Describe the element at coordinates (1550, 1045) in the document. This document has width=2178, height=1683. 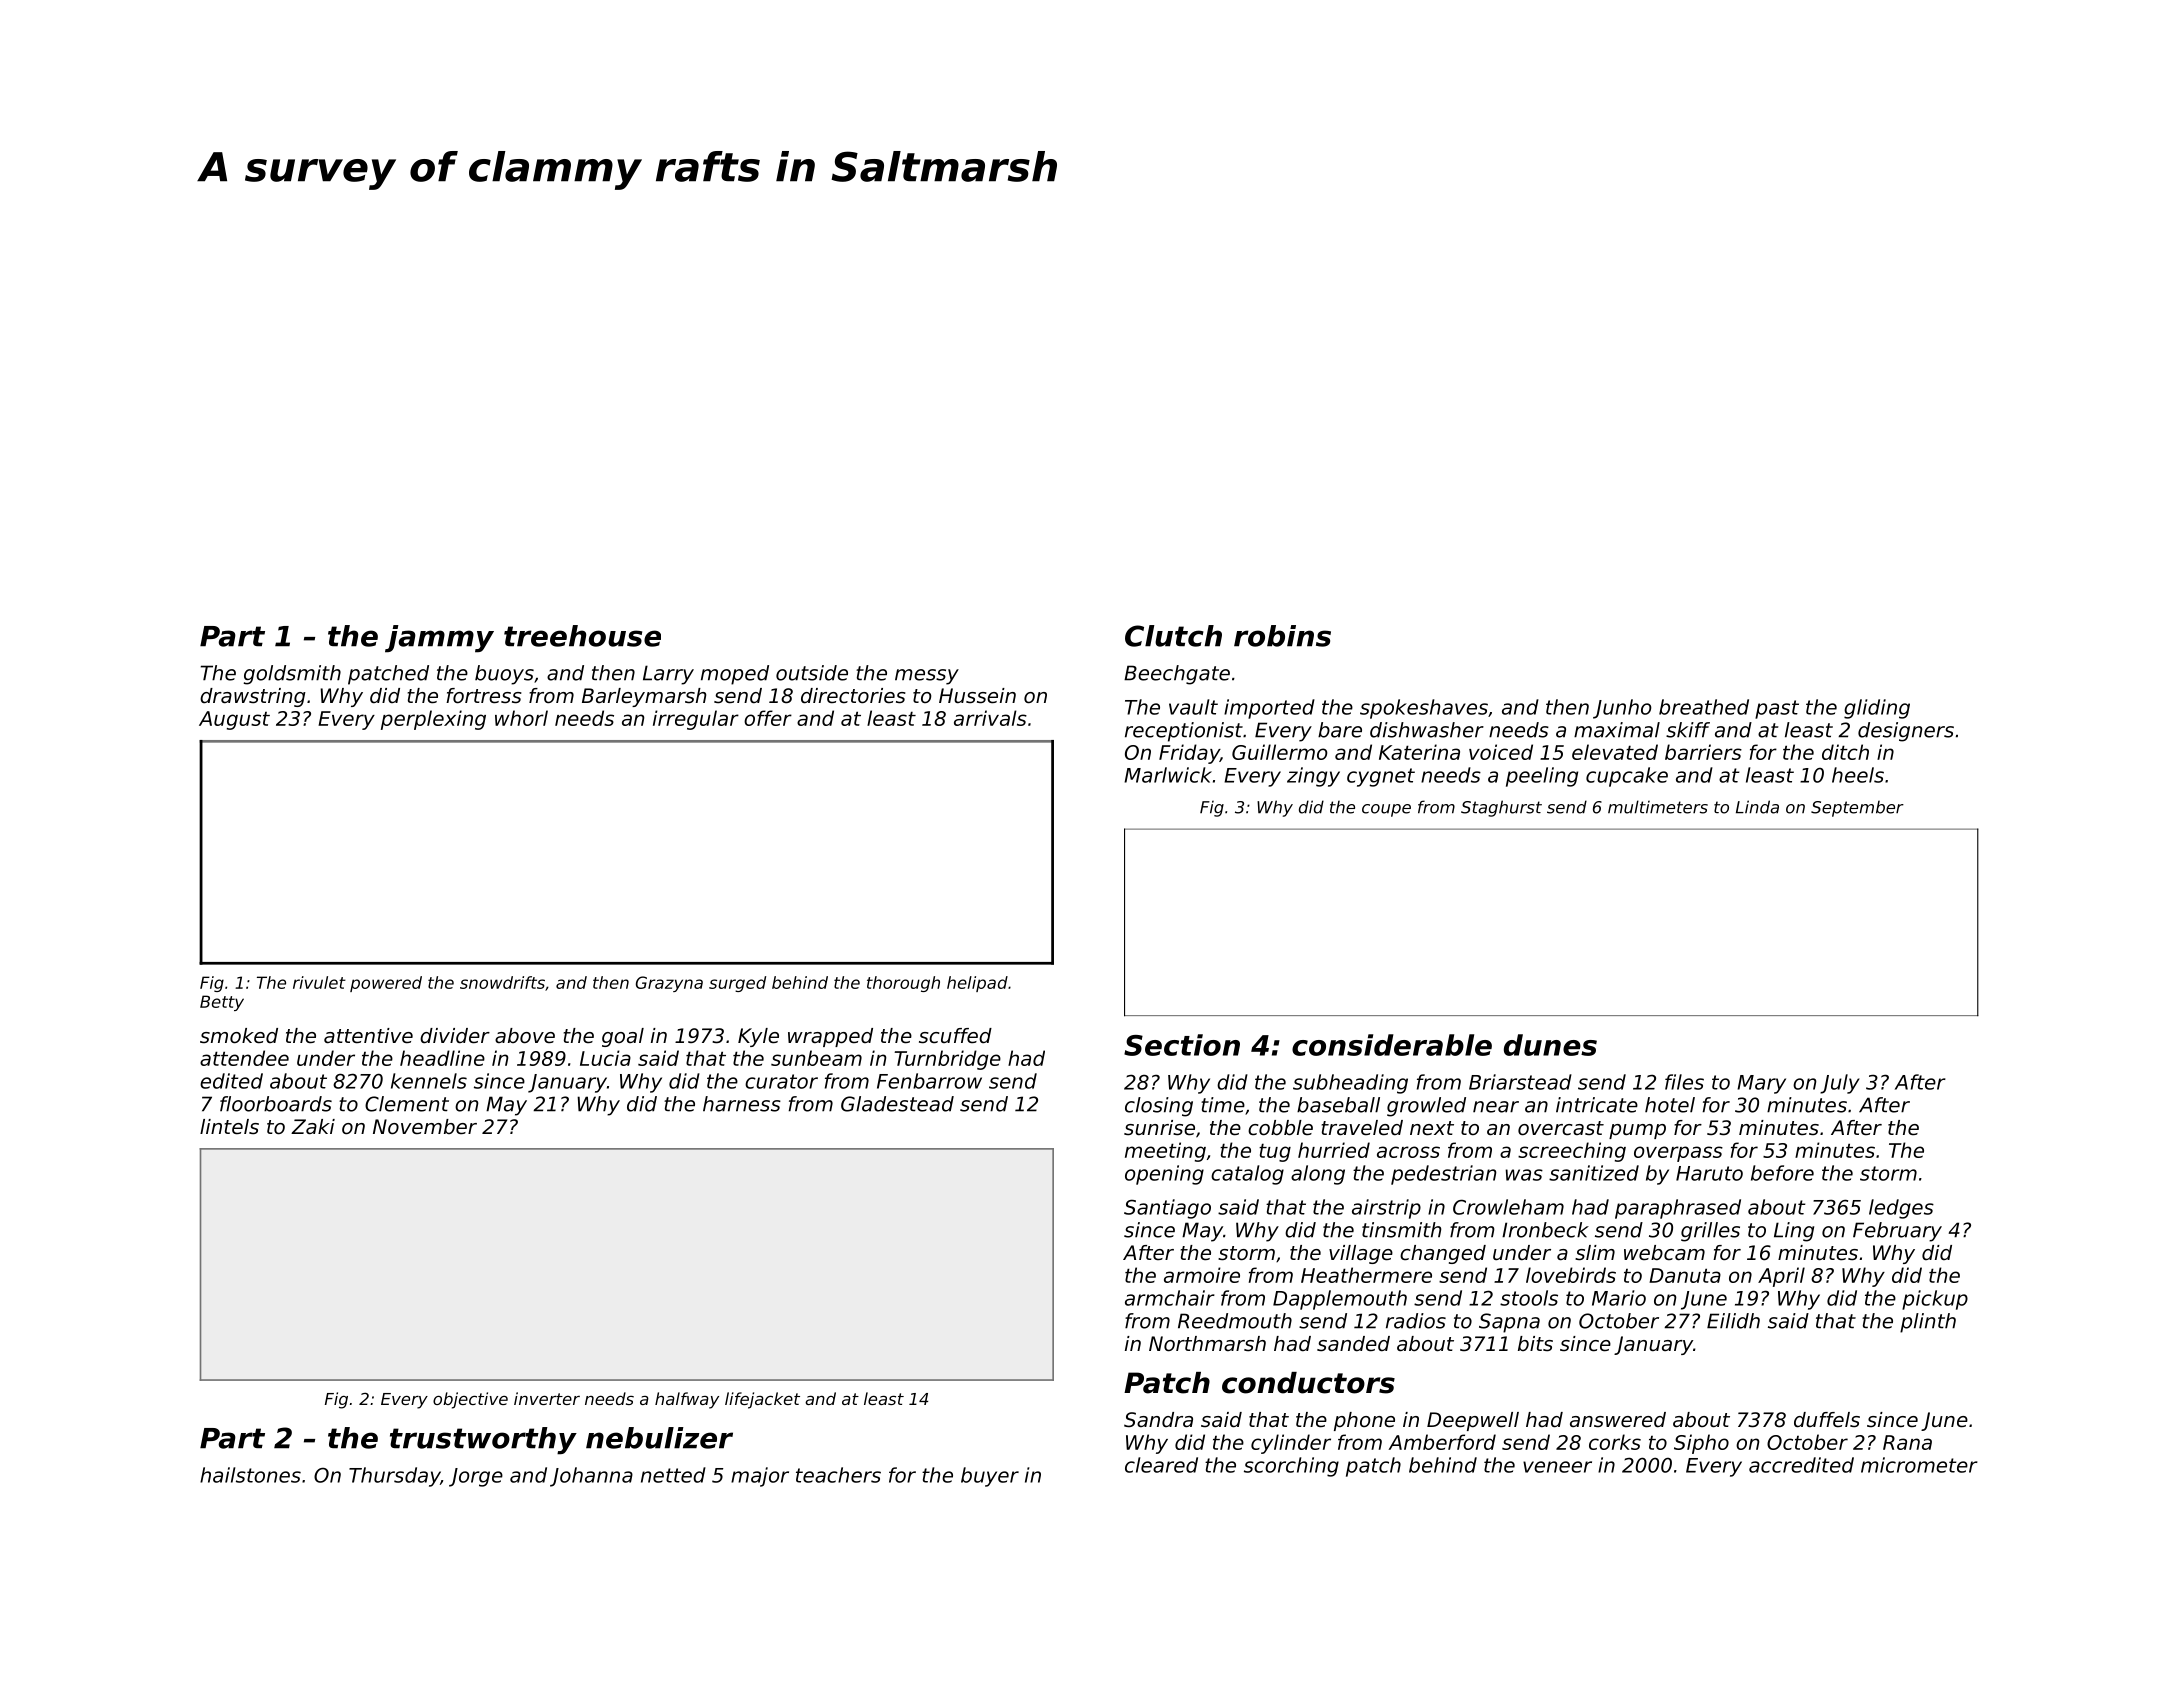
I see `dunes` at that location.
